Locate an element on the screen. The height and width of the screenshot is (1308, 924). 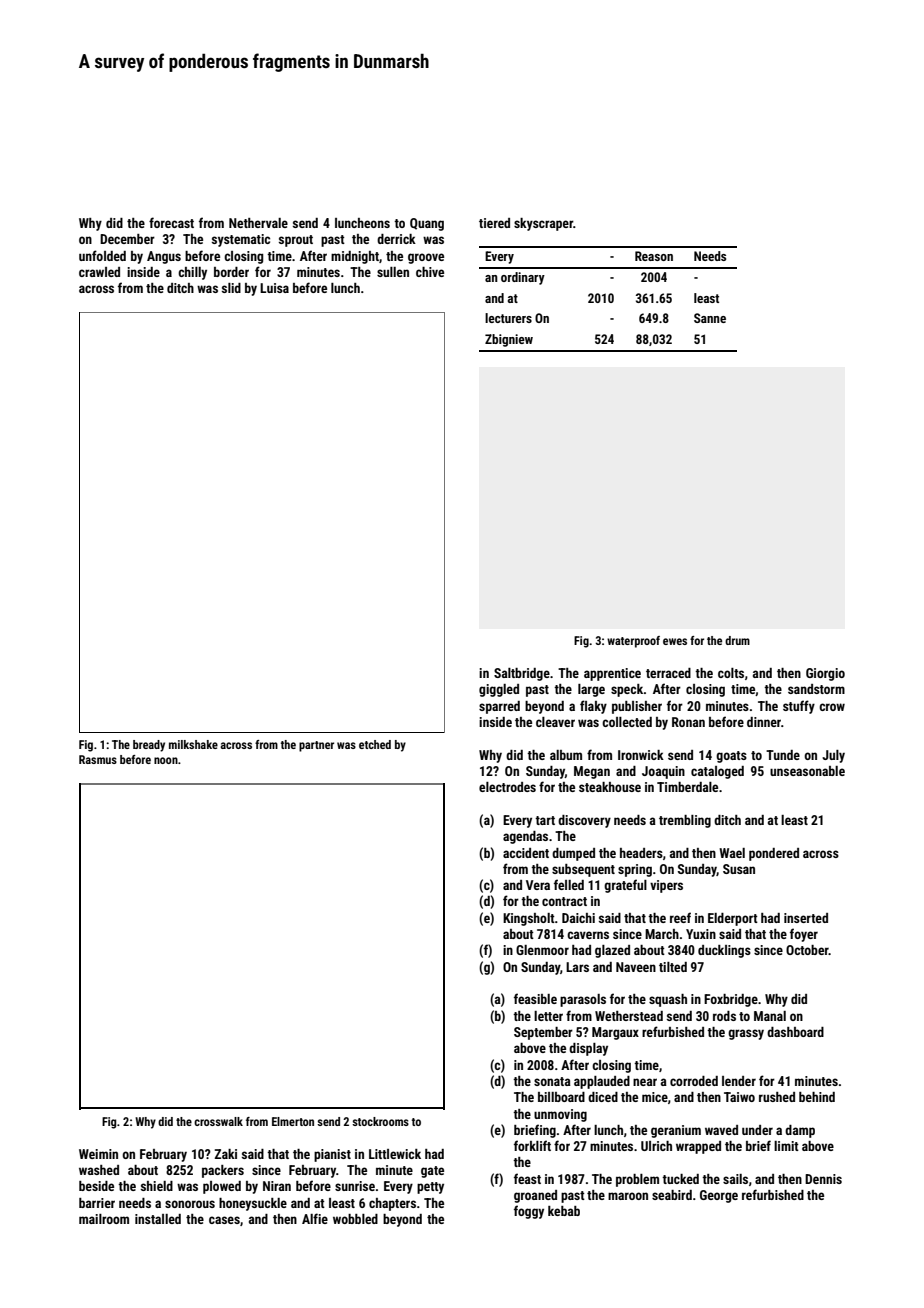
etched is located at coordinates (375, 744).
